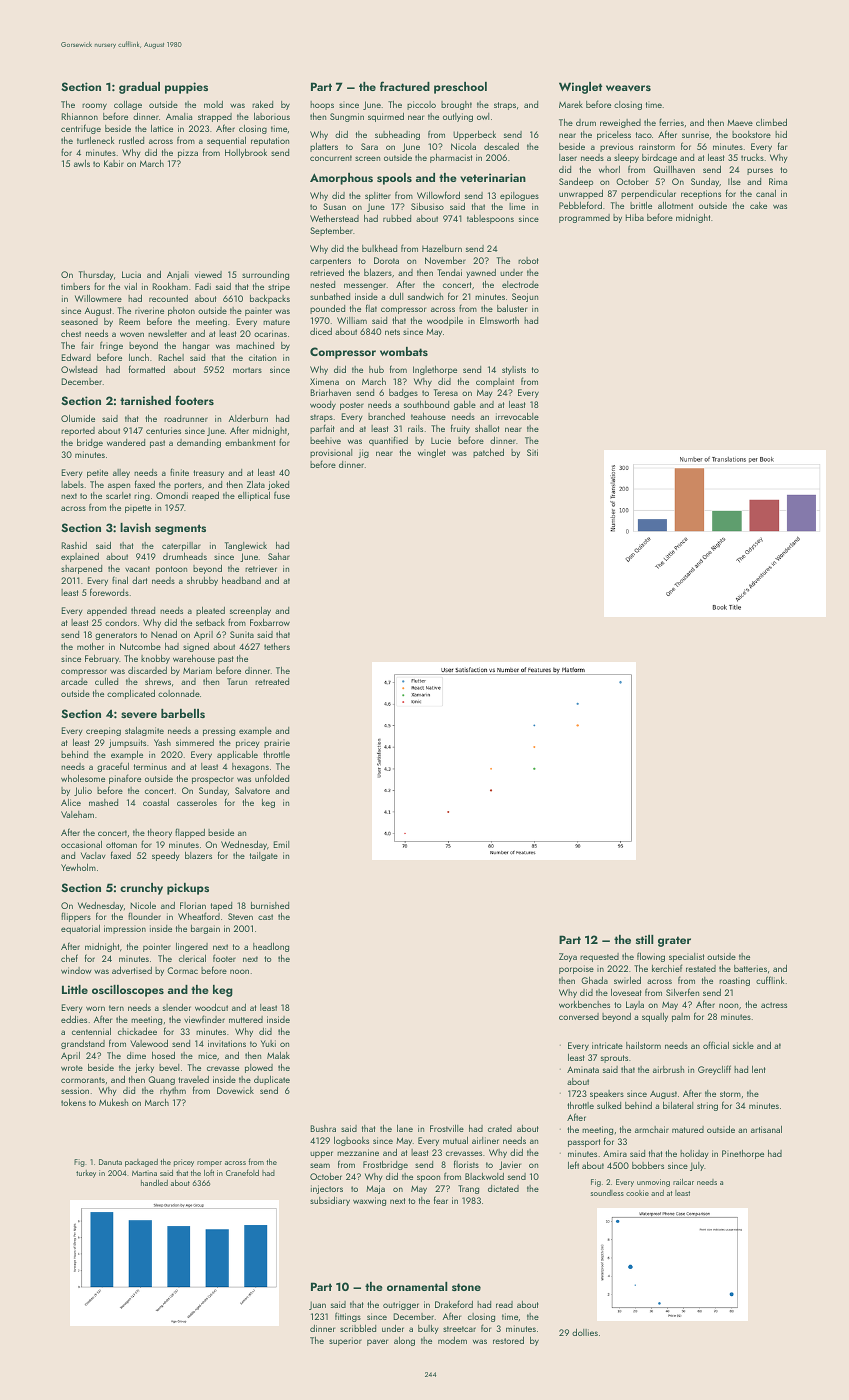 Image resolution: width=849 pixels, height=1400 pixels. What do you see at coordinates (674, 941) in the screenshot?
I see `grater` at bounding box center [674, 941].
